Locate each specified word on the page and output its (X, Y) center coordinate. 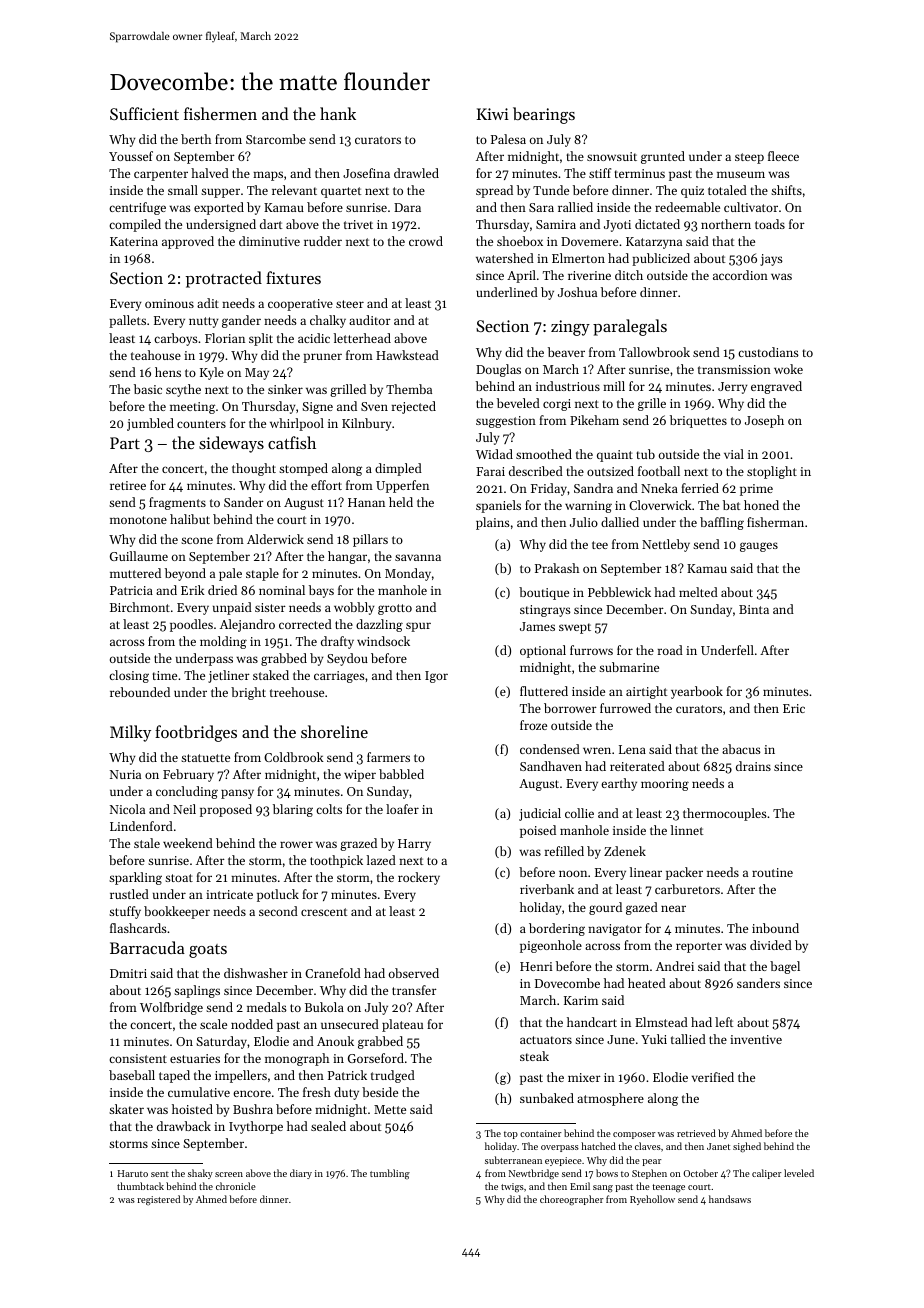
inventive (756, 1039)
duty (346, 1093)
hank (338, 113)
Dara (407, 207)
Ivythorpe (256, 1127)
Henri (536, 966)
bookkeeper (177, 912)
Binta (754, 609)
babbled (401, 774)
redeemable (687, 207)
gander (241, 321)
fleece (783, 156)
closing (129, 676)
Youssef (131, 156)
